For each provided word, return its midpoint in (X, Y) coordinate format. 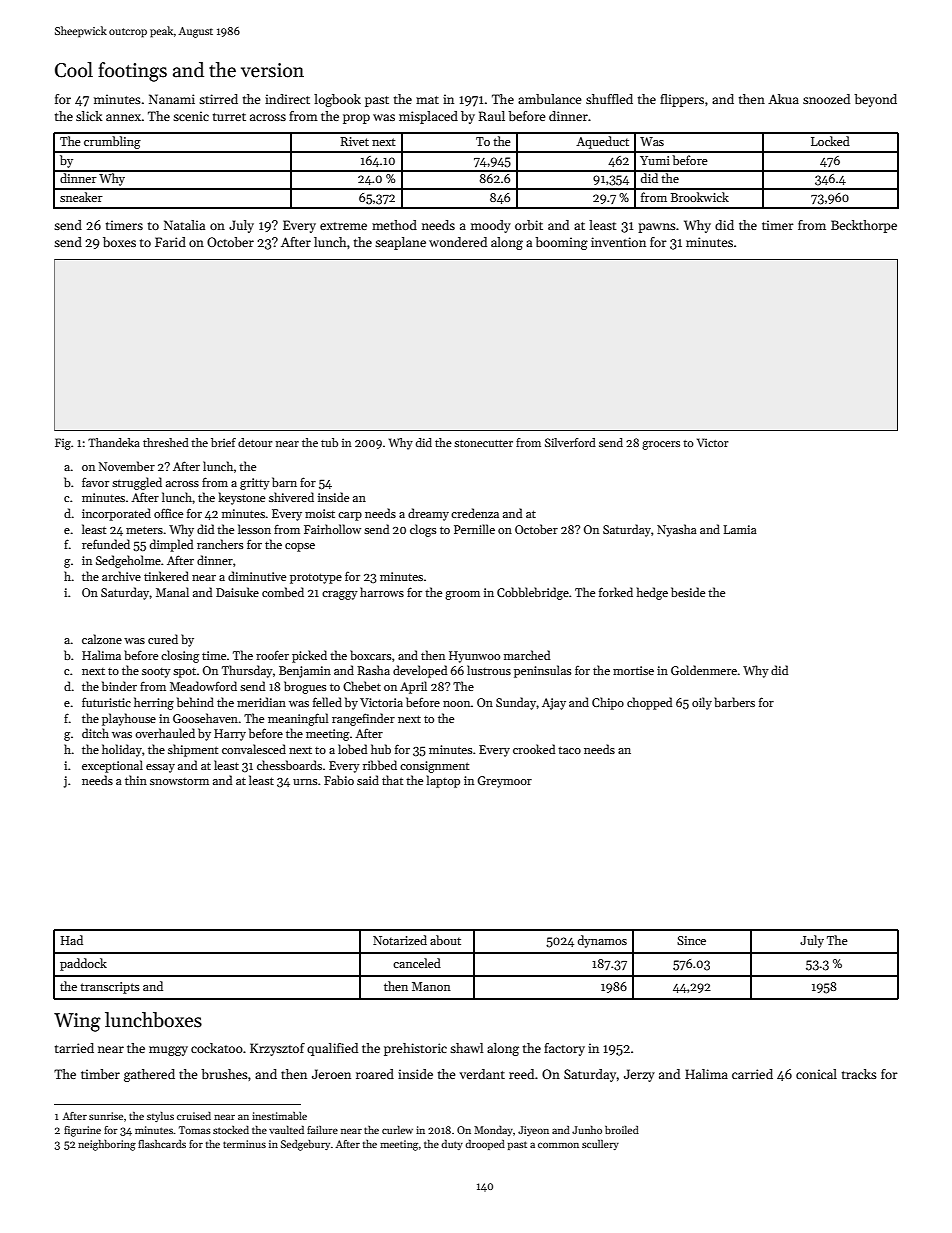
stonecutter (483, 443)
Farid (170, 242)
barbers (734, 702)
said (368, 780)
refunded (106, 544)
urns (305, 782)
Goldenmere (704, 670)
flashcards (162, 1144)
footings (132, 72)
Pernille (474, 529)
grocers (661, 445)
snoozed (826, 99)
